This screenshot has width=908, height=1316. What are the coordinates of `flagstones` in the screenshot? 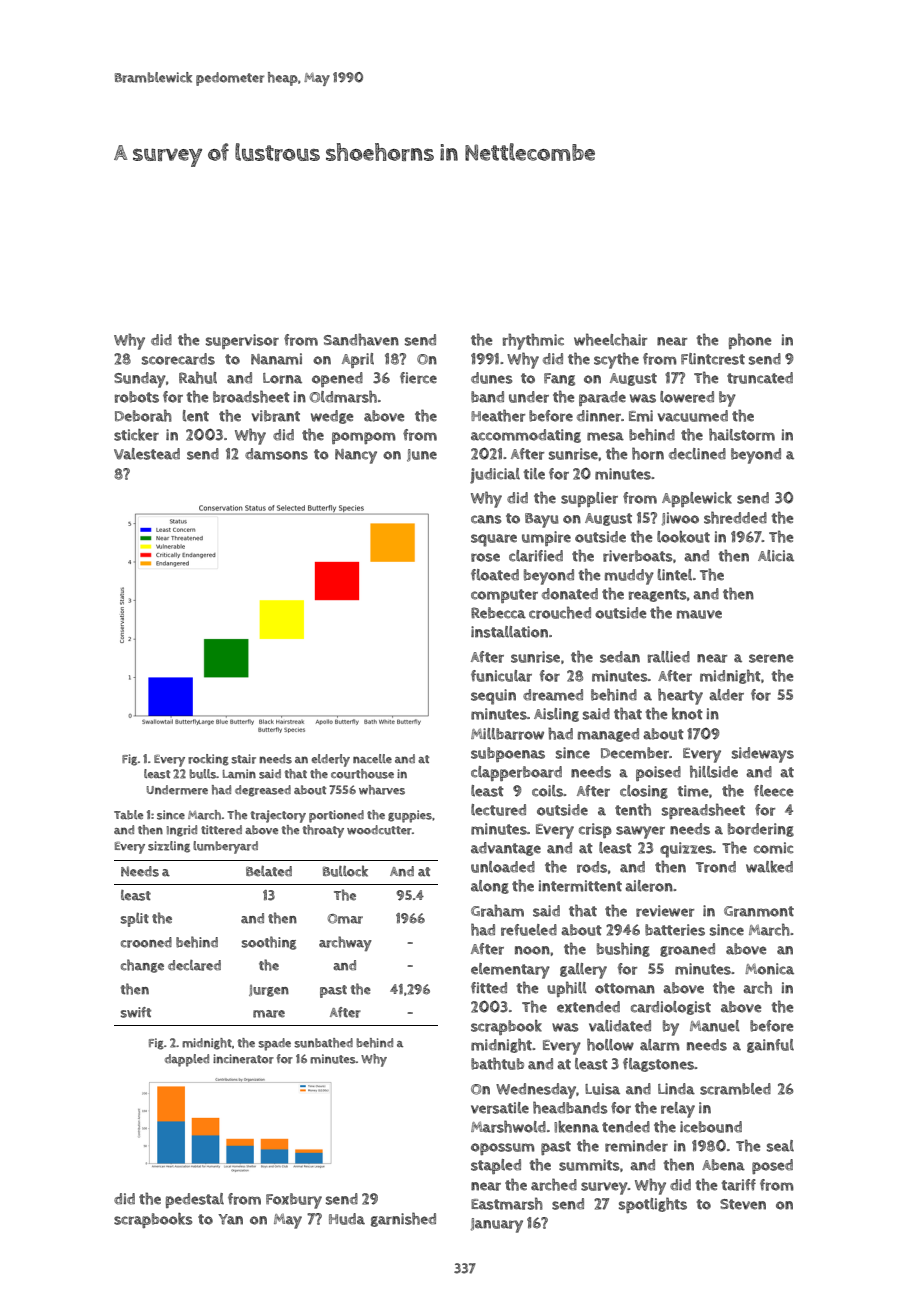 It's located at (658, 1065).
